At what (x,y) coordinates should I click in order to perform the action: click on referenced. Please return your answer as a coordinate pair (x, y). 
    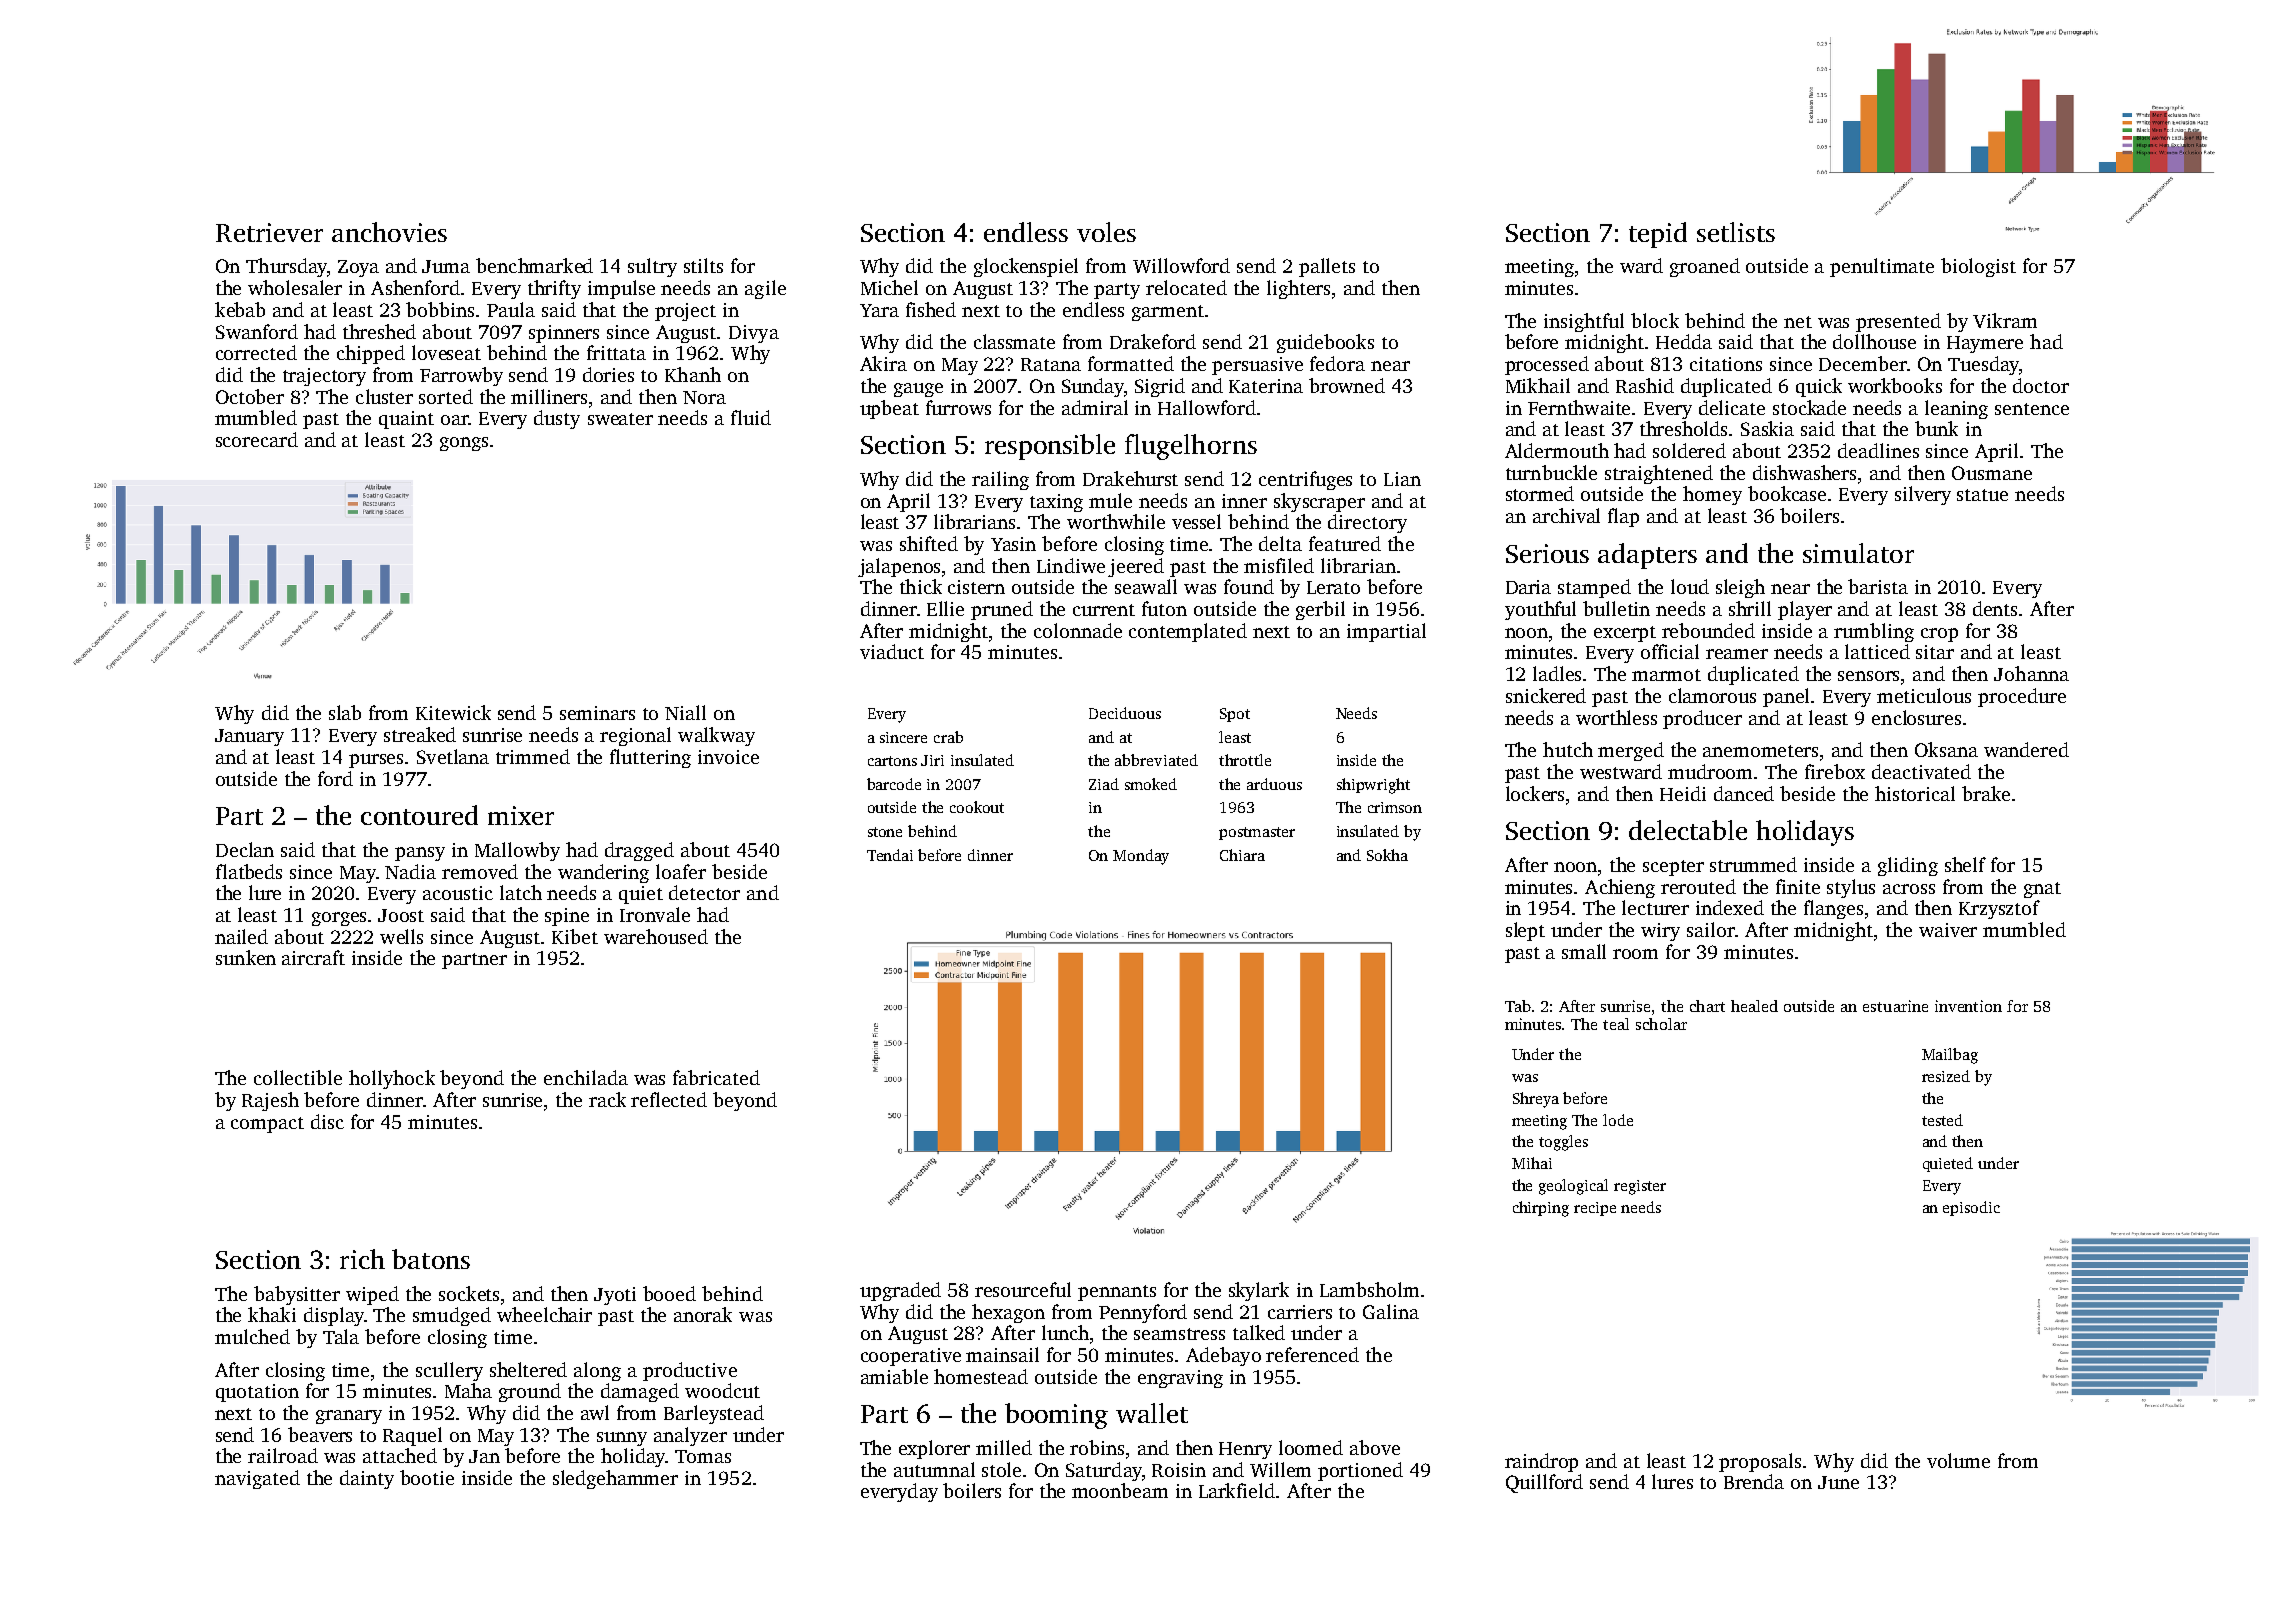
    Looking at the image, I should click on (1312, 1354).
